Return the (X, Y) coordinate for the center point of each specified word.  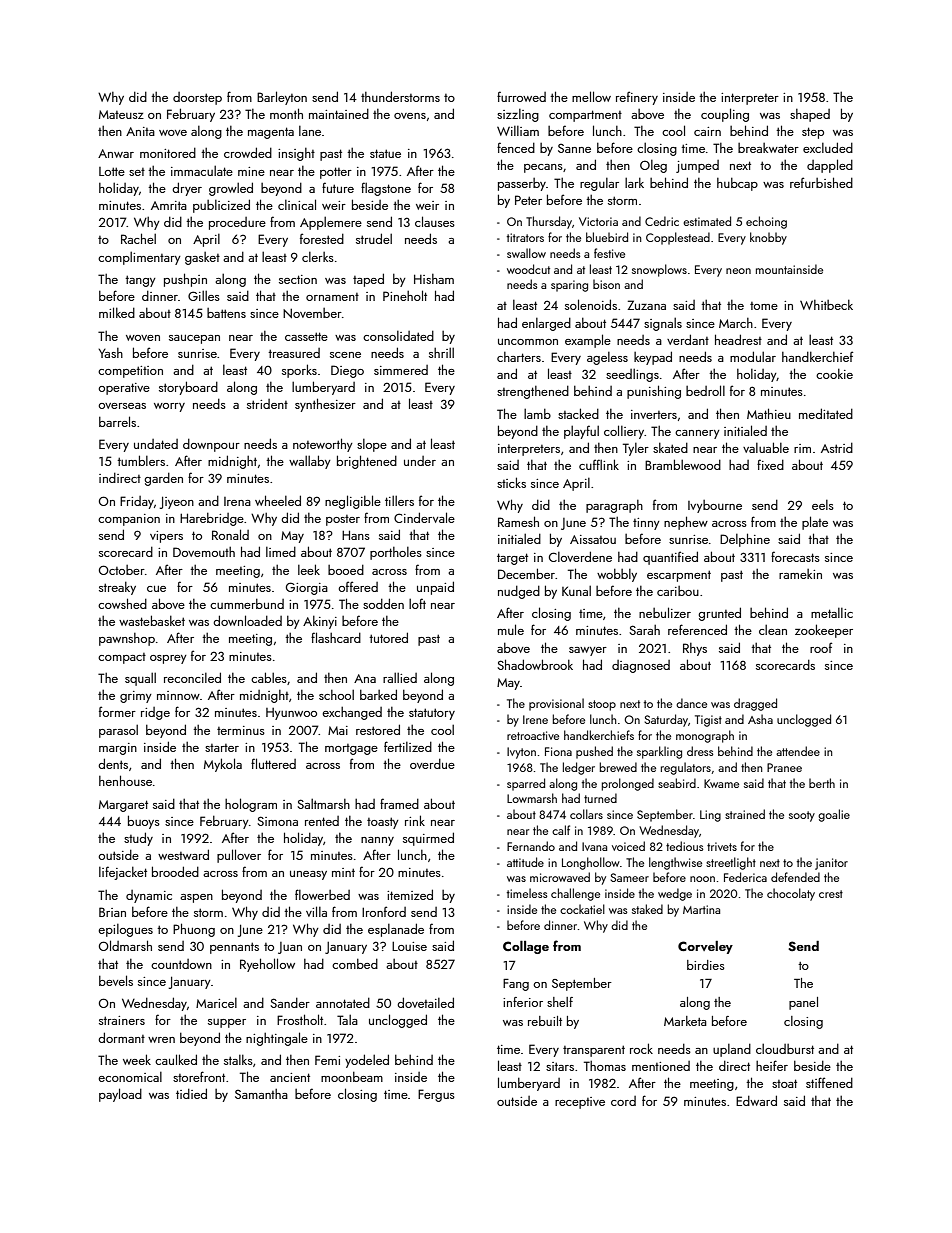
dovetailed (425, 1002)
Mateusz (121, 114)
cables (269, 677)
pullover (239, 856)
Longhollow (591, 863)
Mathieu (769, 413)
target (512, 559)
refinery (637, 98)
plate (815, 523)
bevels (116, 980)
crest (831, 894)
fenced (516, 147)
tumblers (141, 460)
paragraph (614, 506)
